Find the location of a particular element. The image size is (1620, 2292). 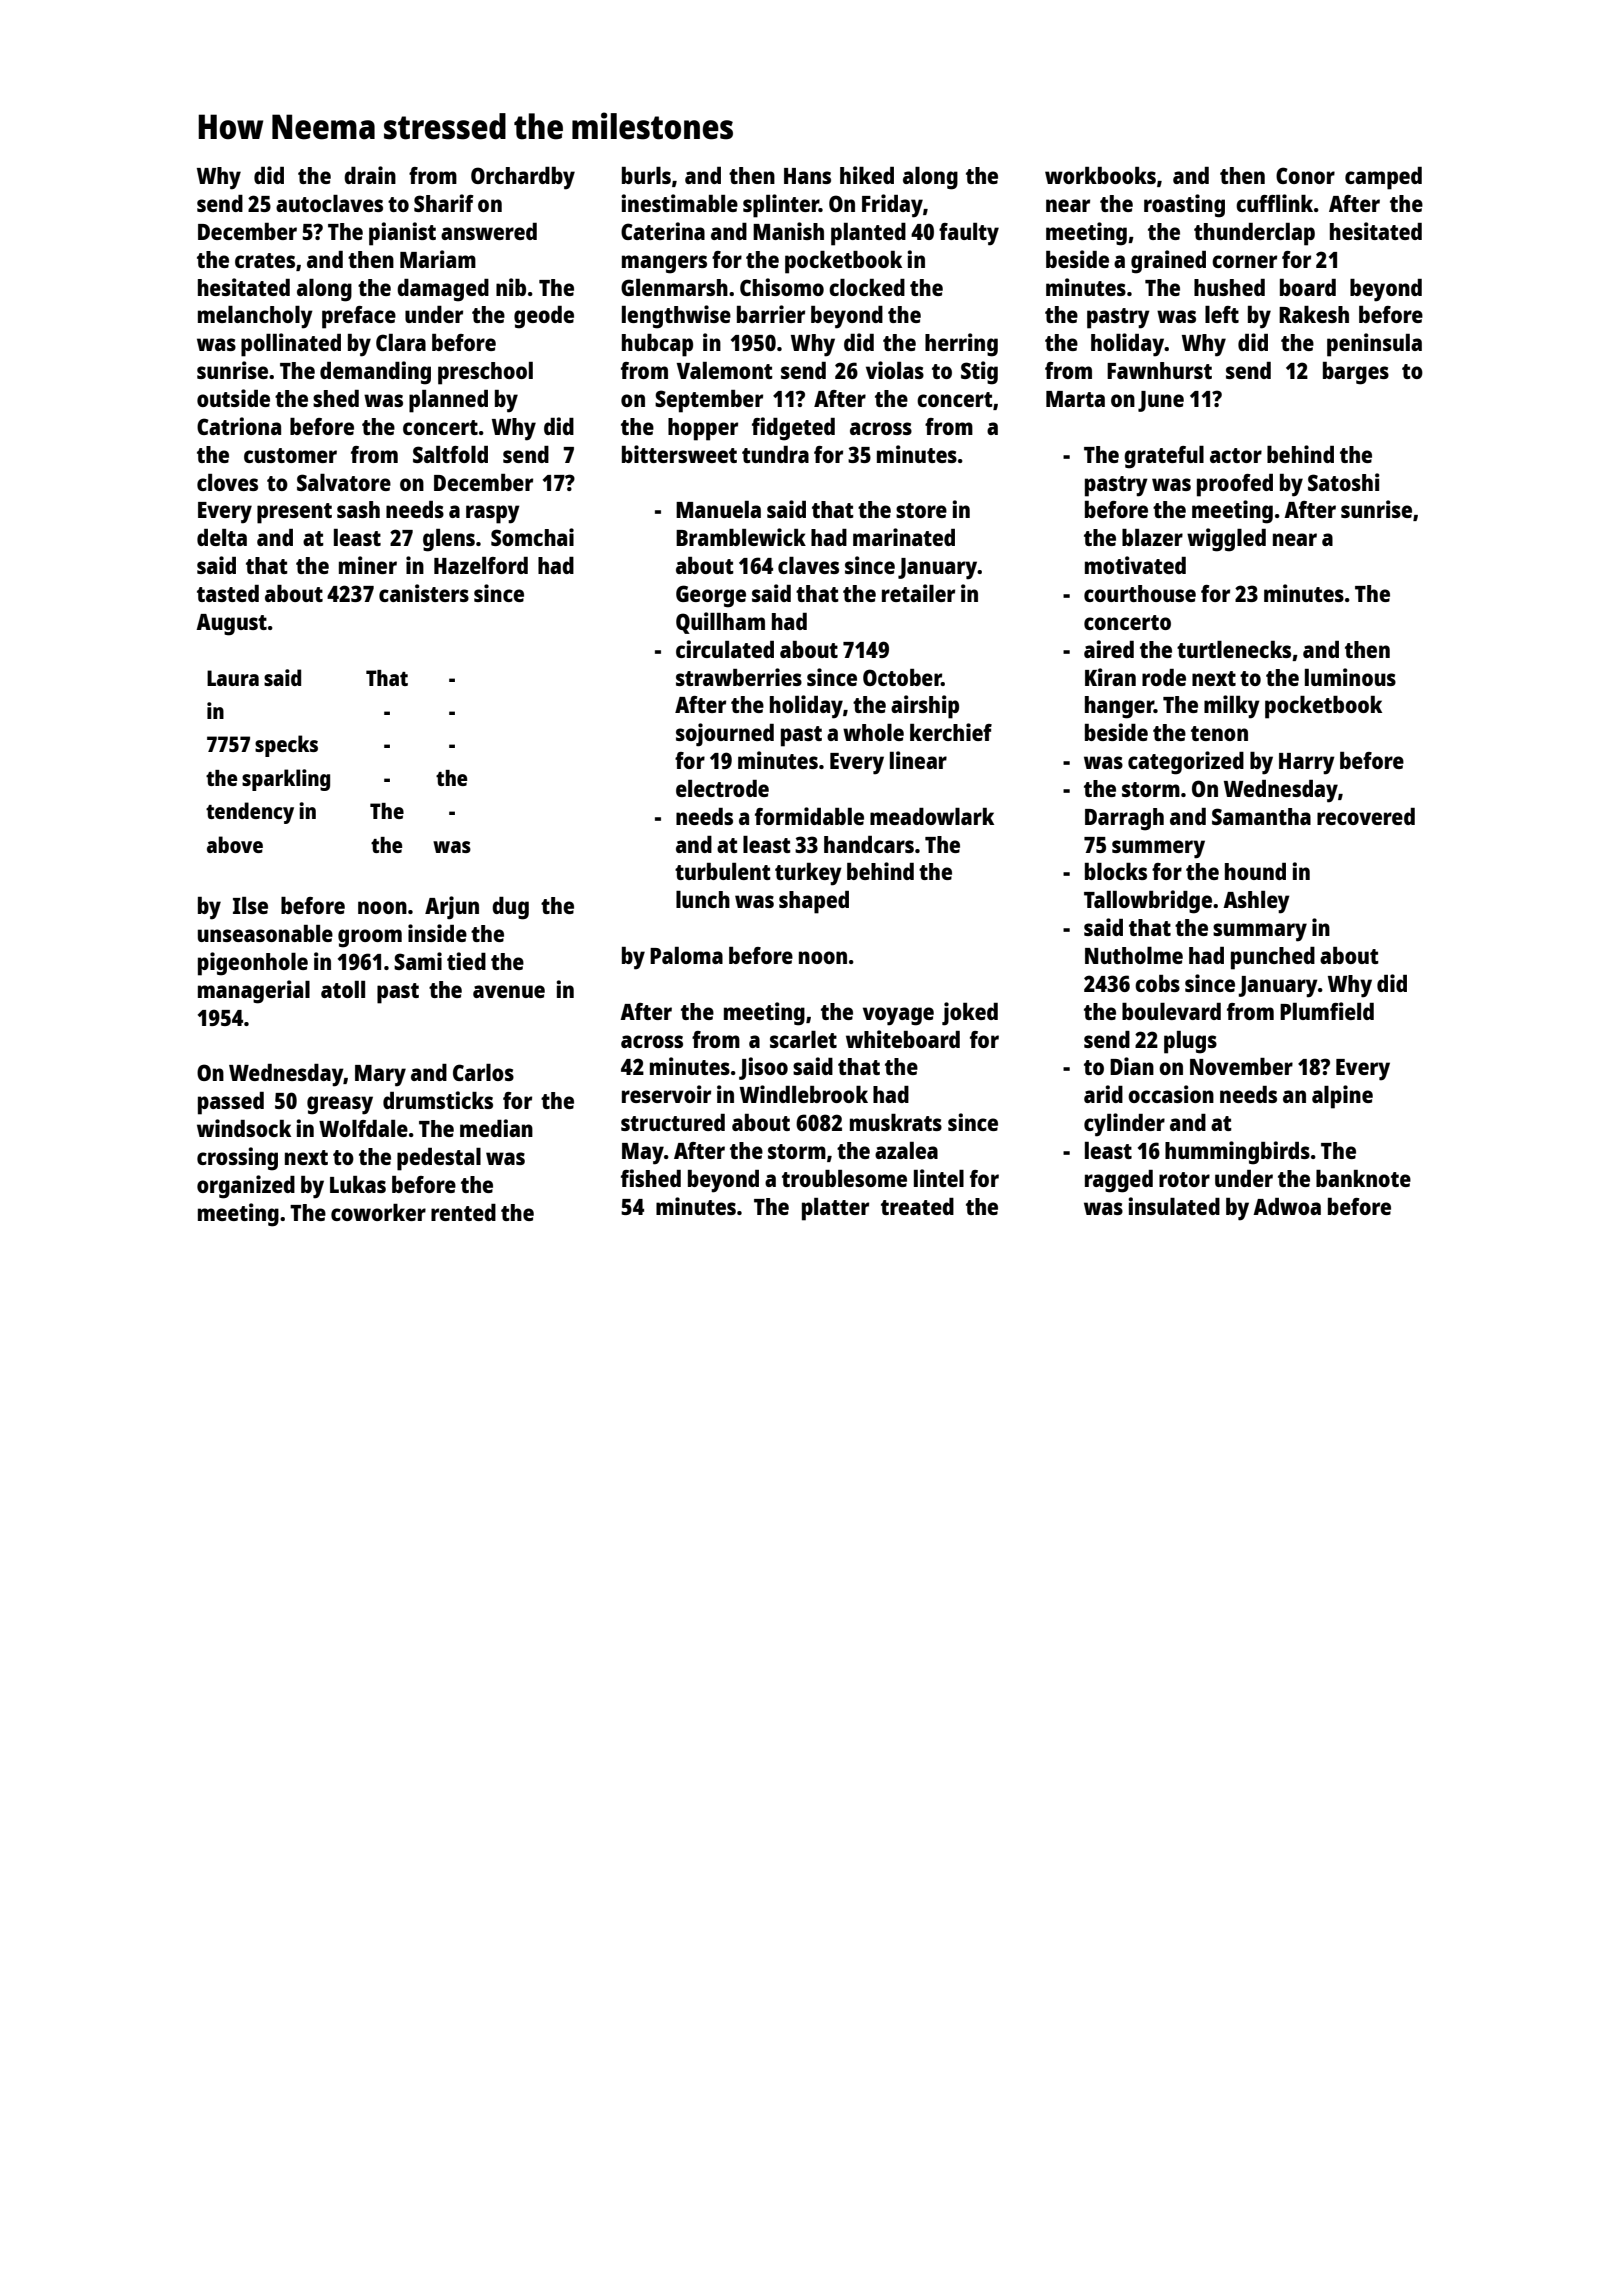

Orchardby is located at coordinates (523, 178).
